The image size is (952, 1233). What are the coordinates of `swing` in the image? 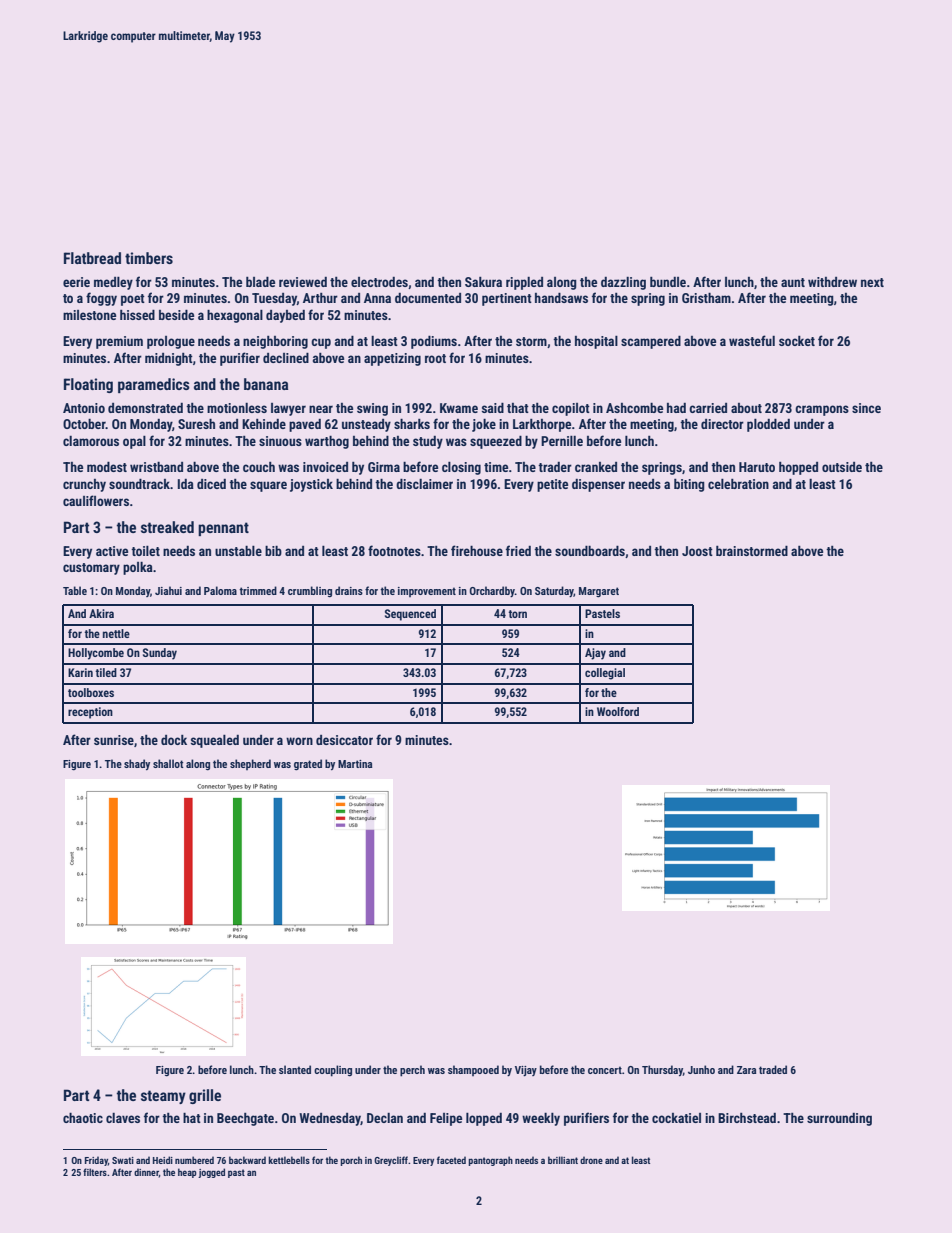 It's located at (372, 409).
